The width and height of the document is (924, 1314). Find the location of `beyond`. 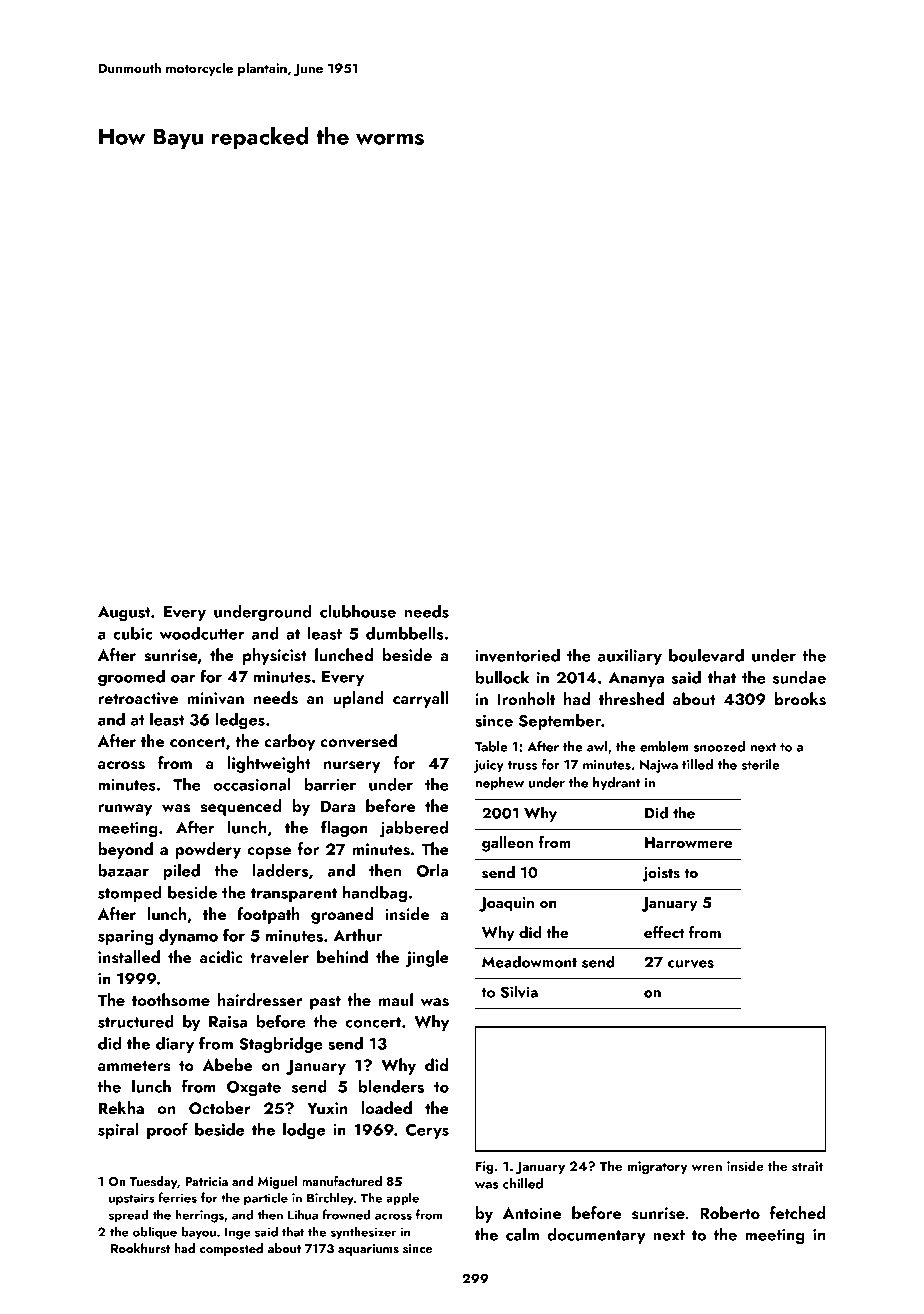

beyond is located at coordinates (125, 850).
